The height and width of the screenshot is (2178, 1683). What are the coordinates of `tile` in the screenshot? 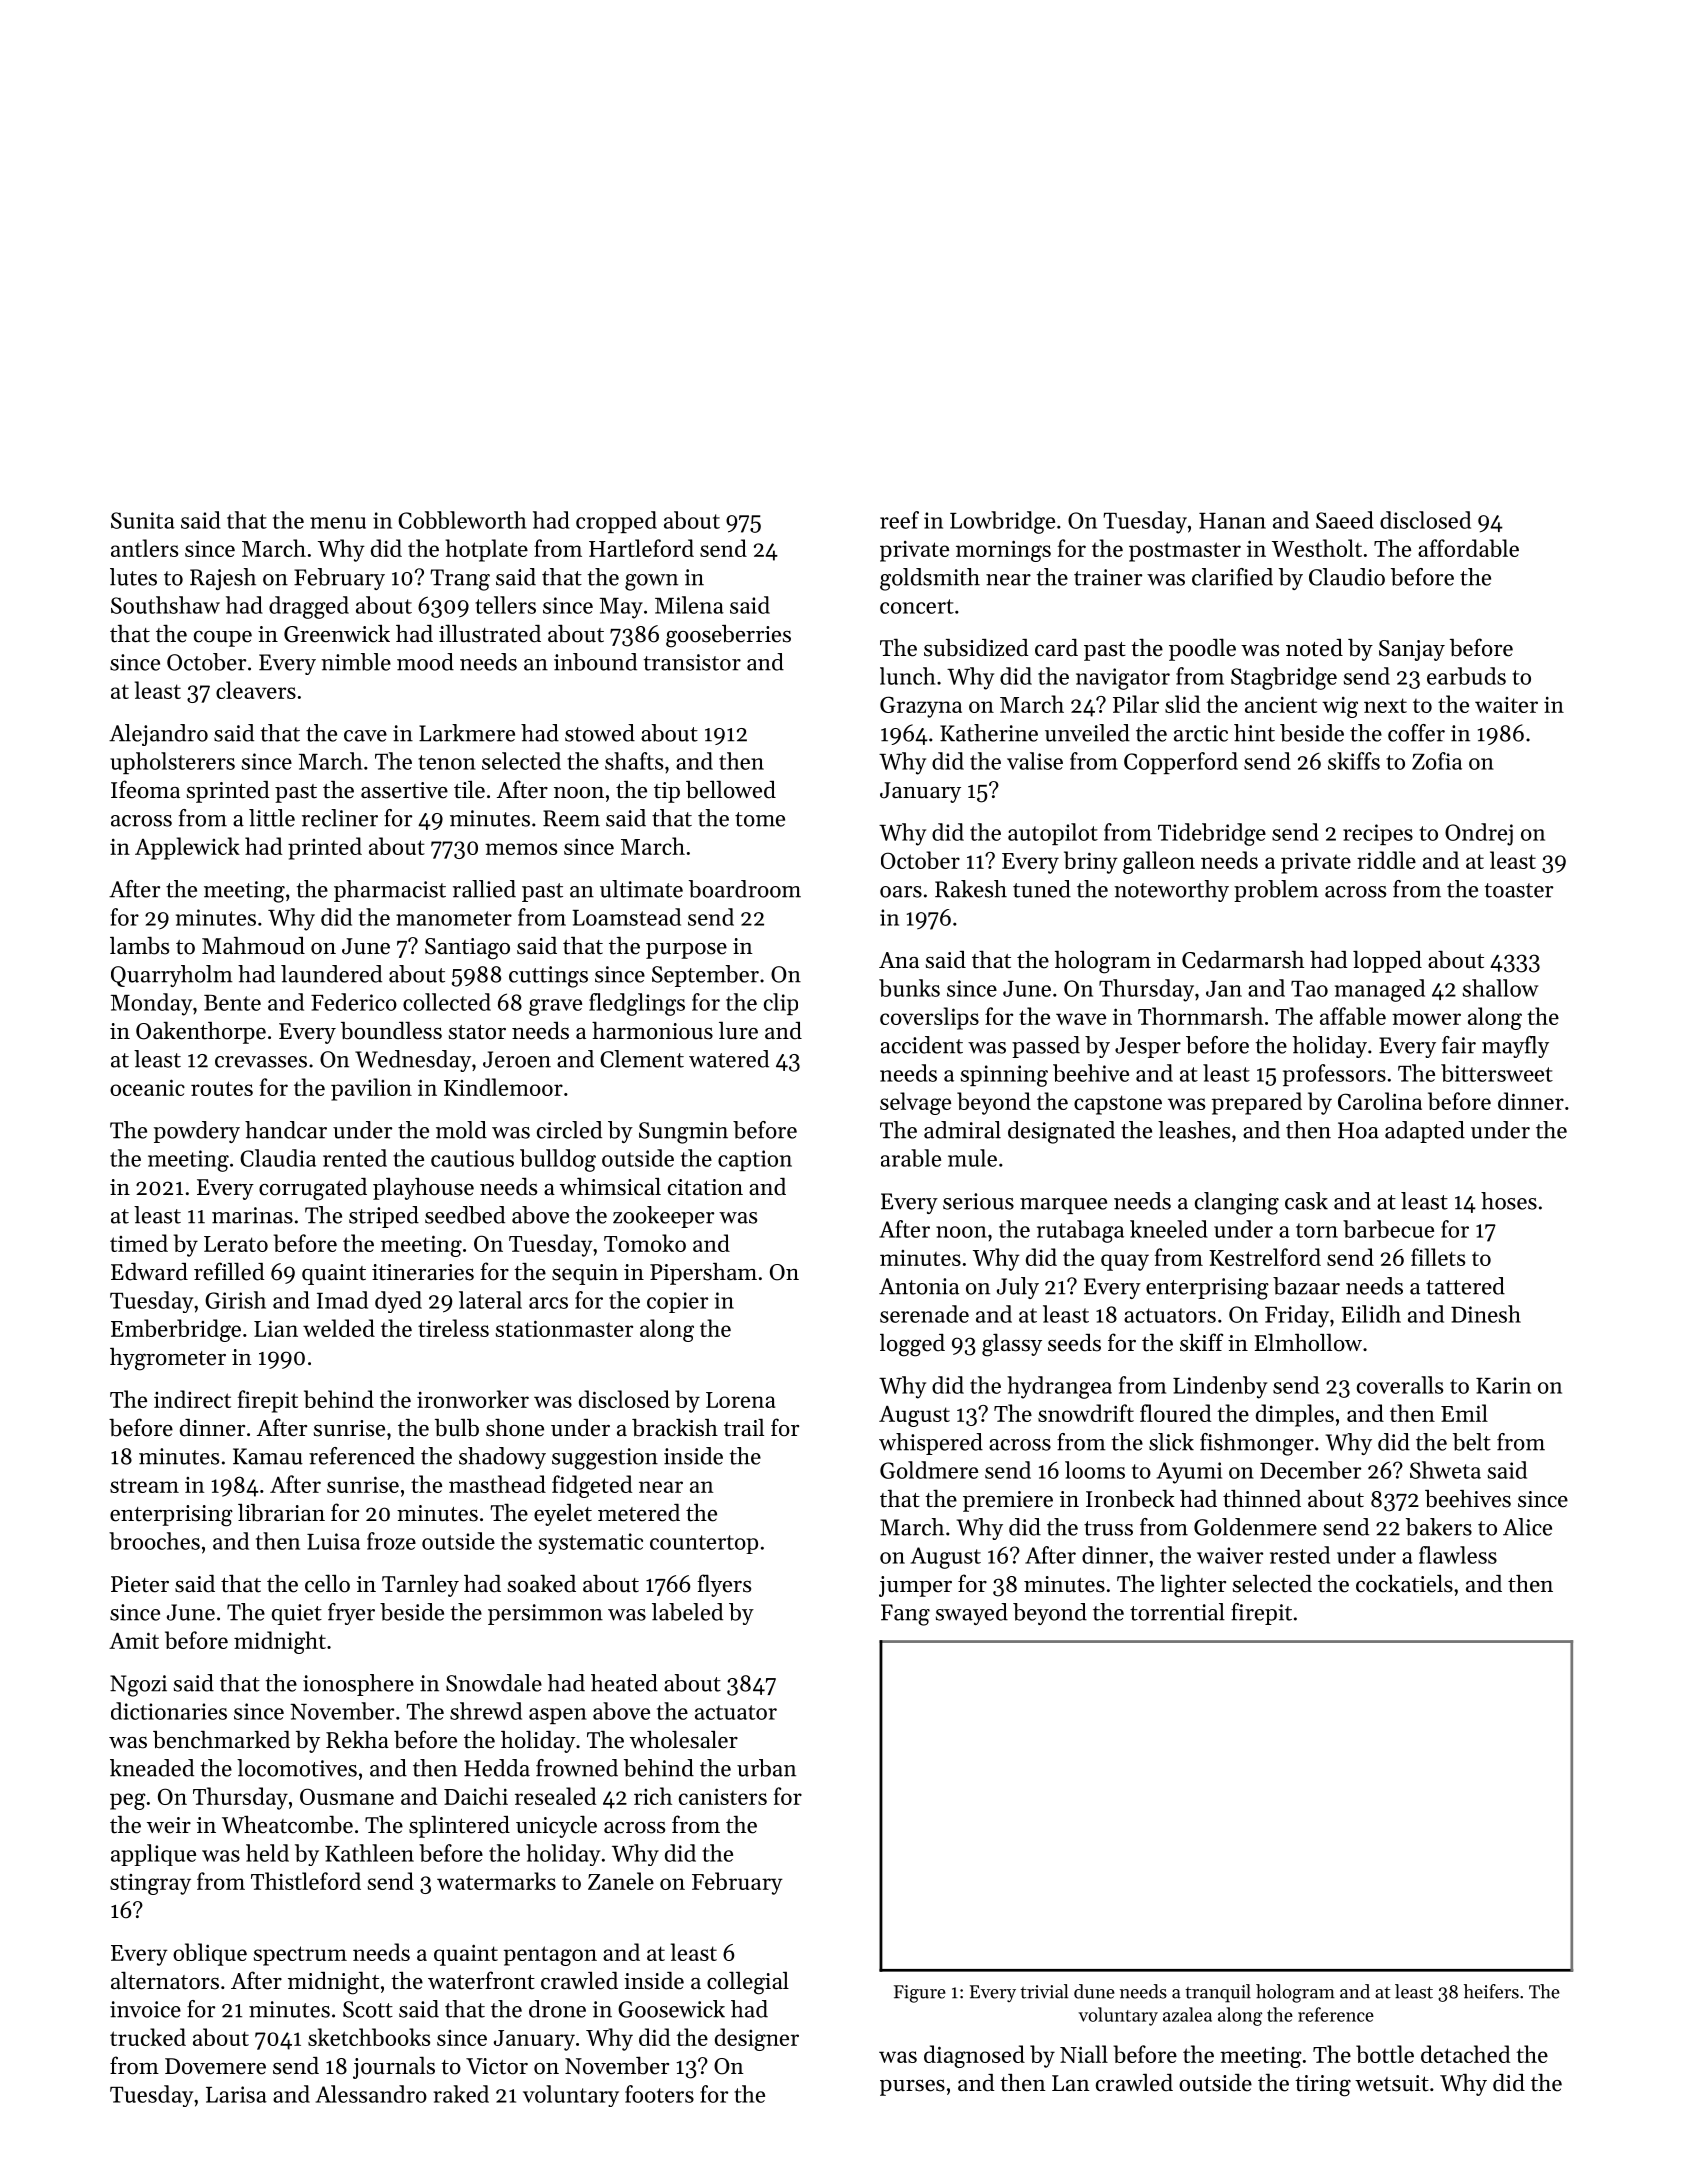 It's located at (469, 790).
